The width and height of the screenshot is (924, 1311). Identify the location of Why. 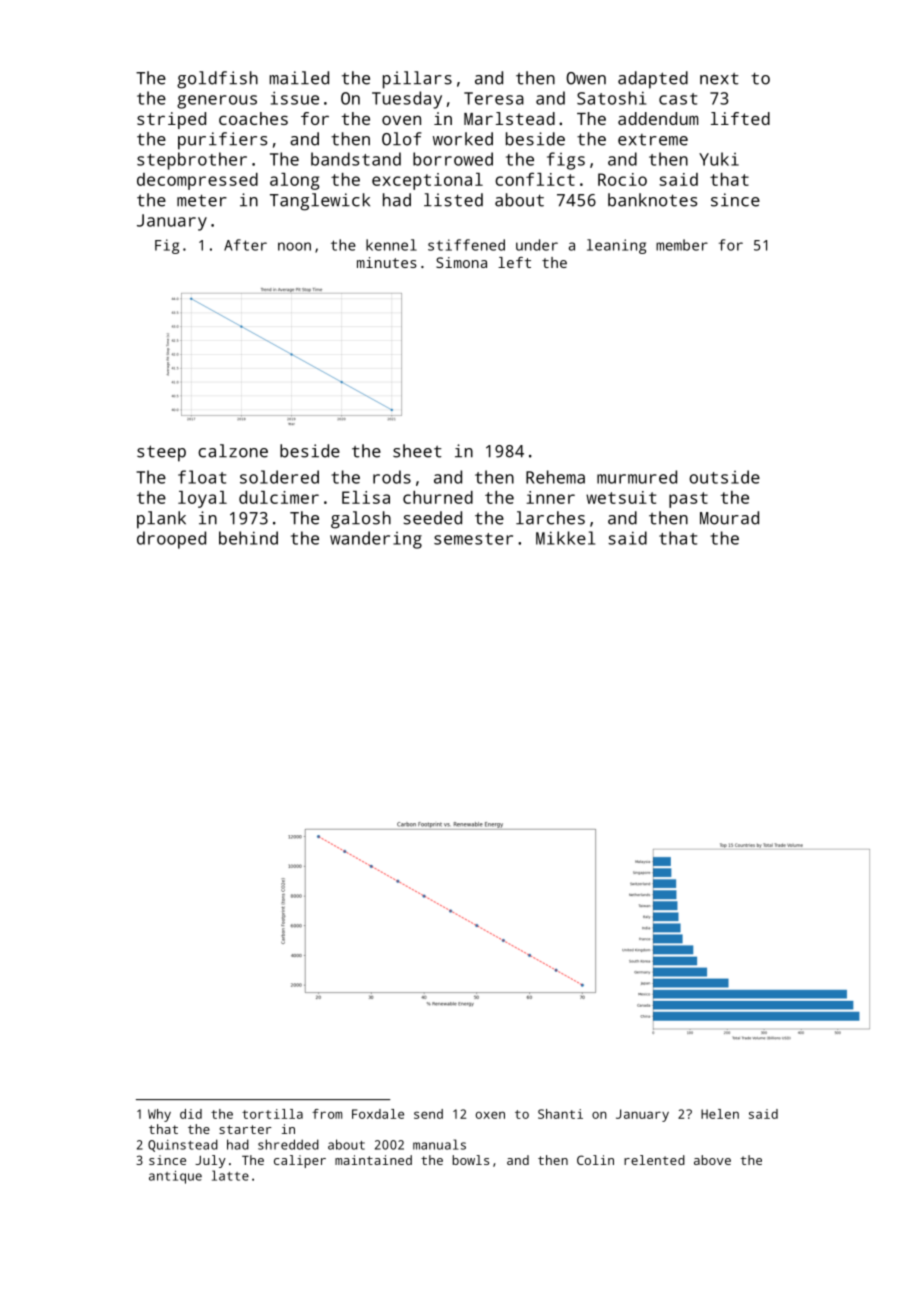
(159, 1115).
